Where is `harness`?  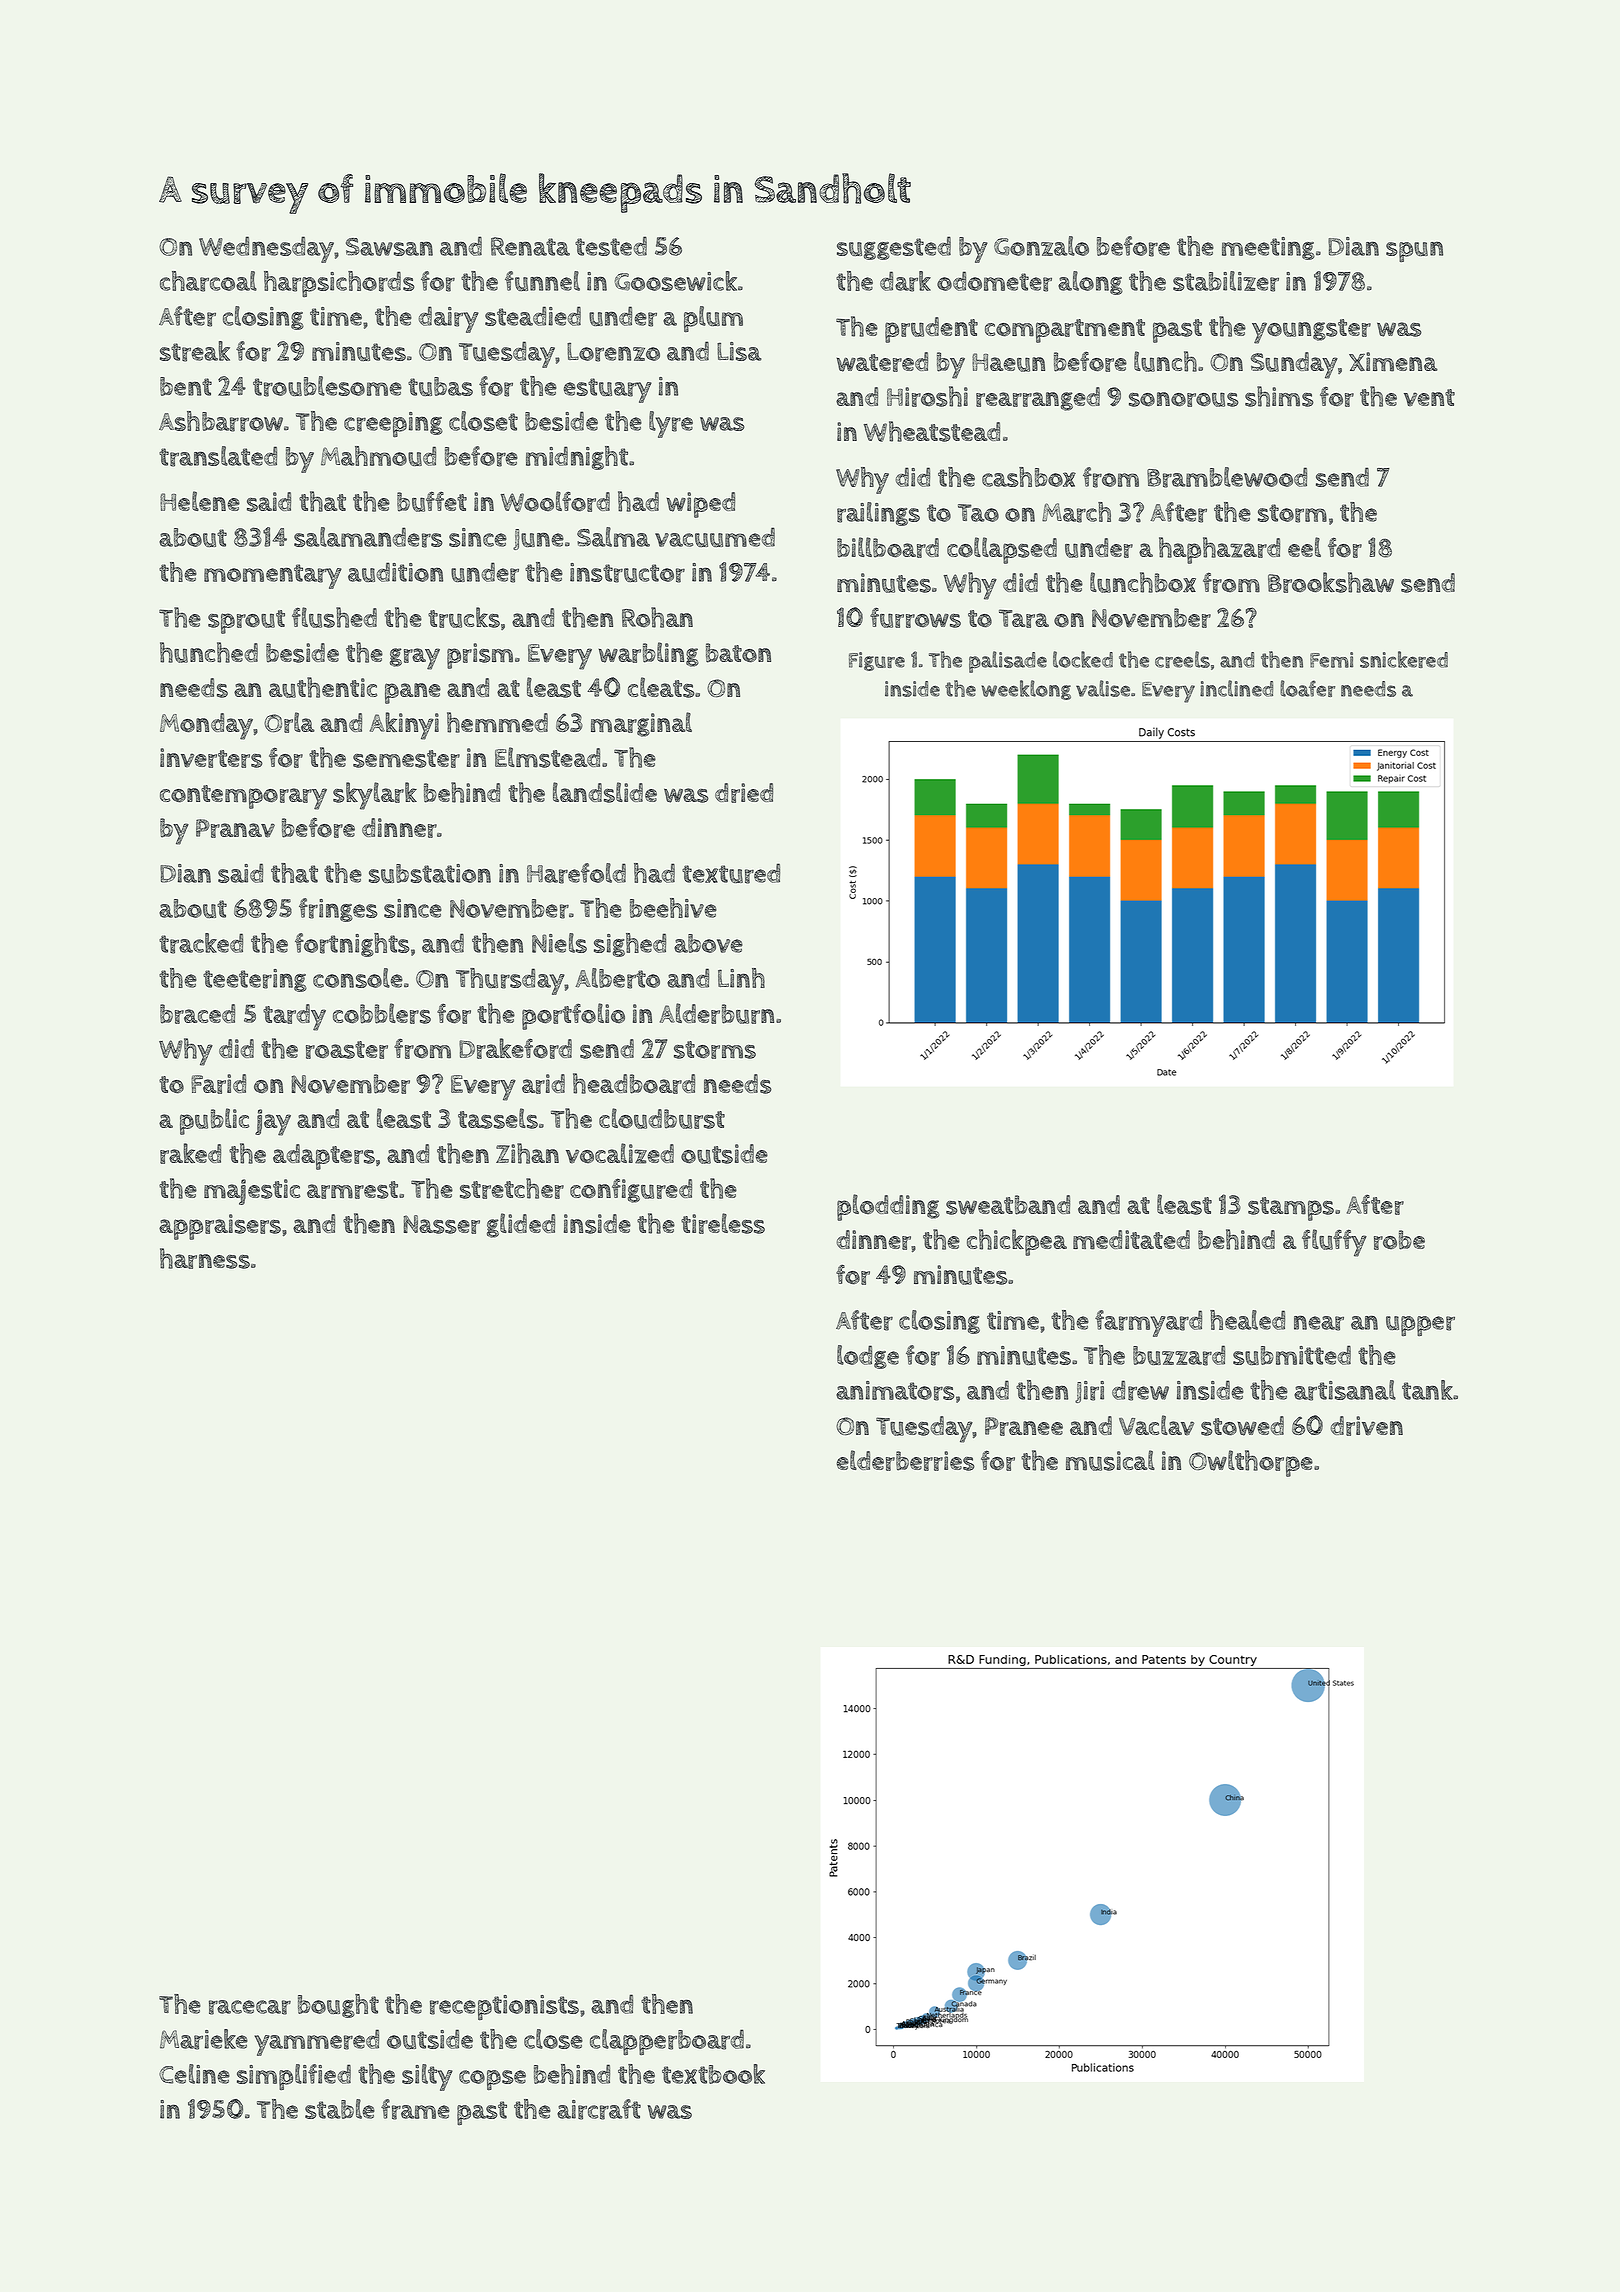 harness is located at coordinates (205, 1258).
